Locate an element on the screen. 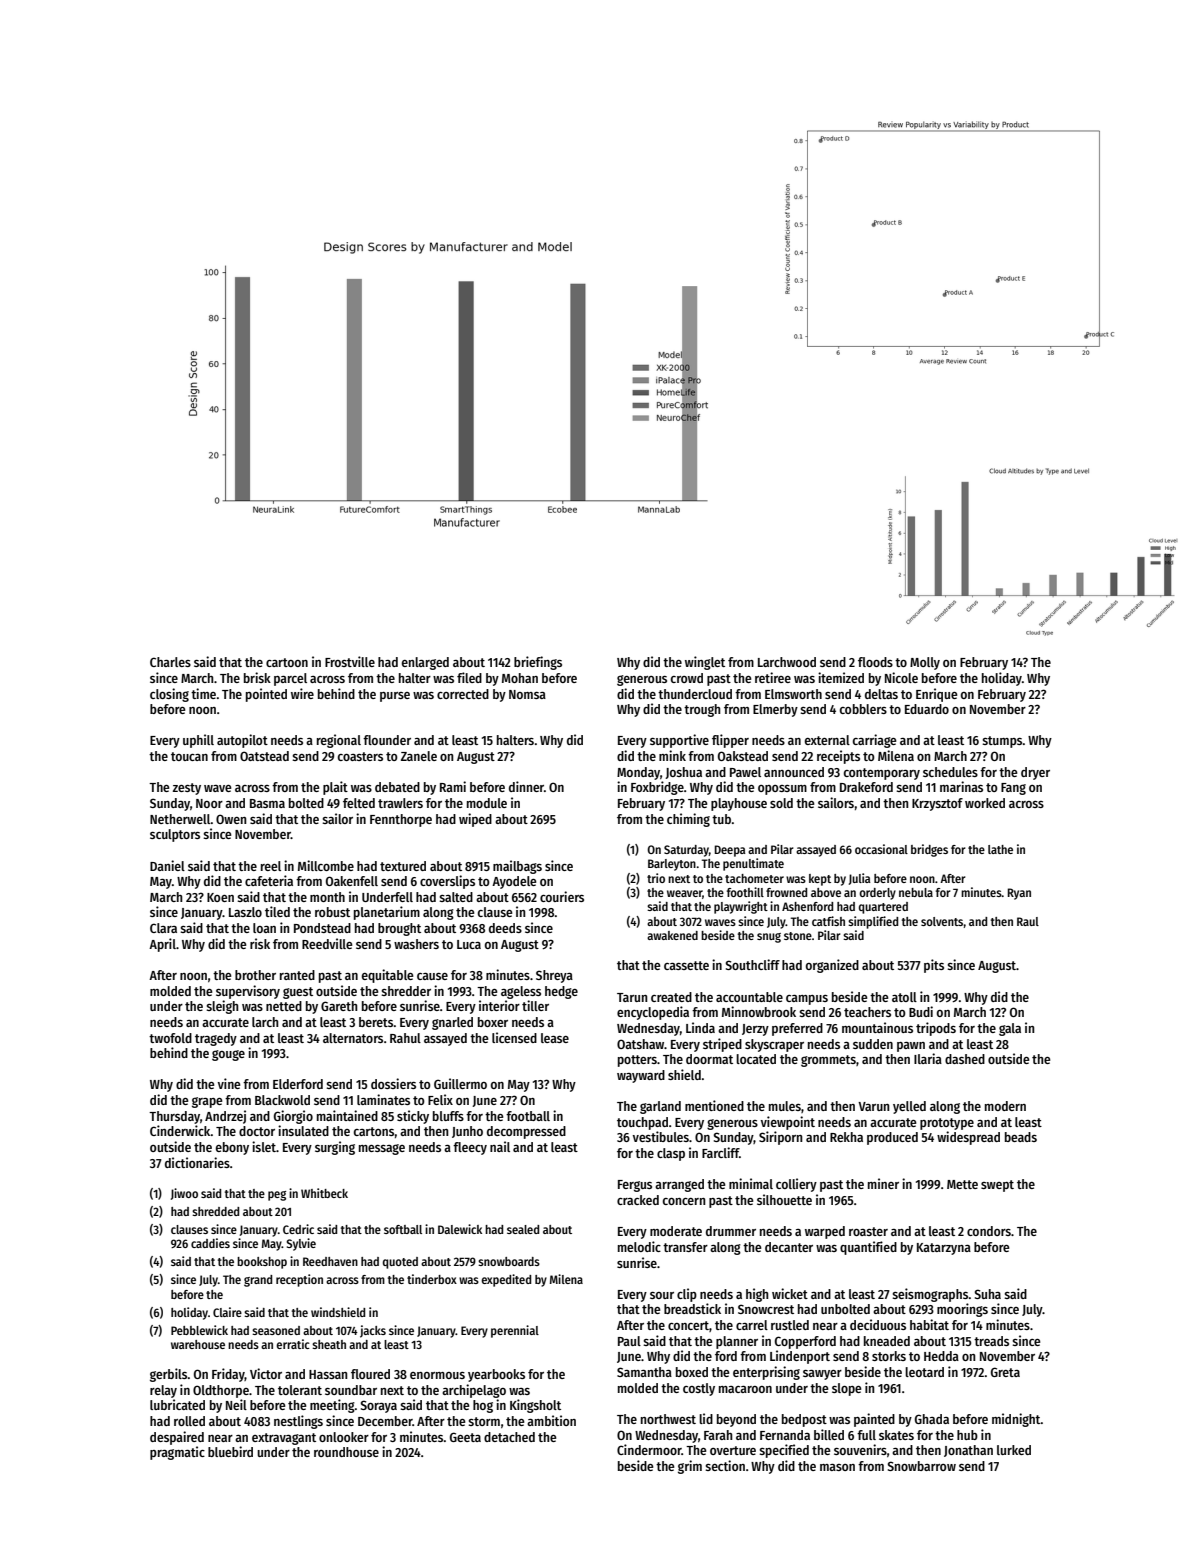 Image resolution: width=1202 pixels, height=1555 pixels. briefings is located at coordinates (538, 663).
